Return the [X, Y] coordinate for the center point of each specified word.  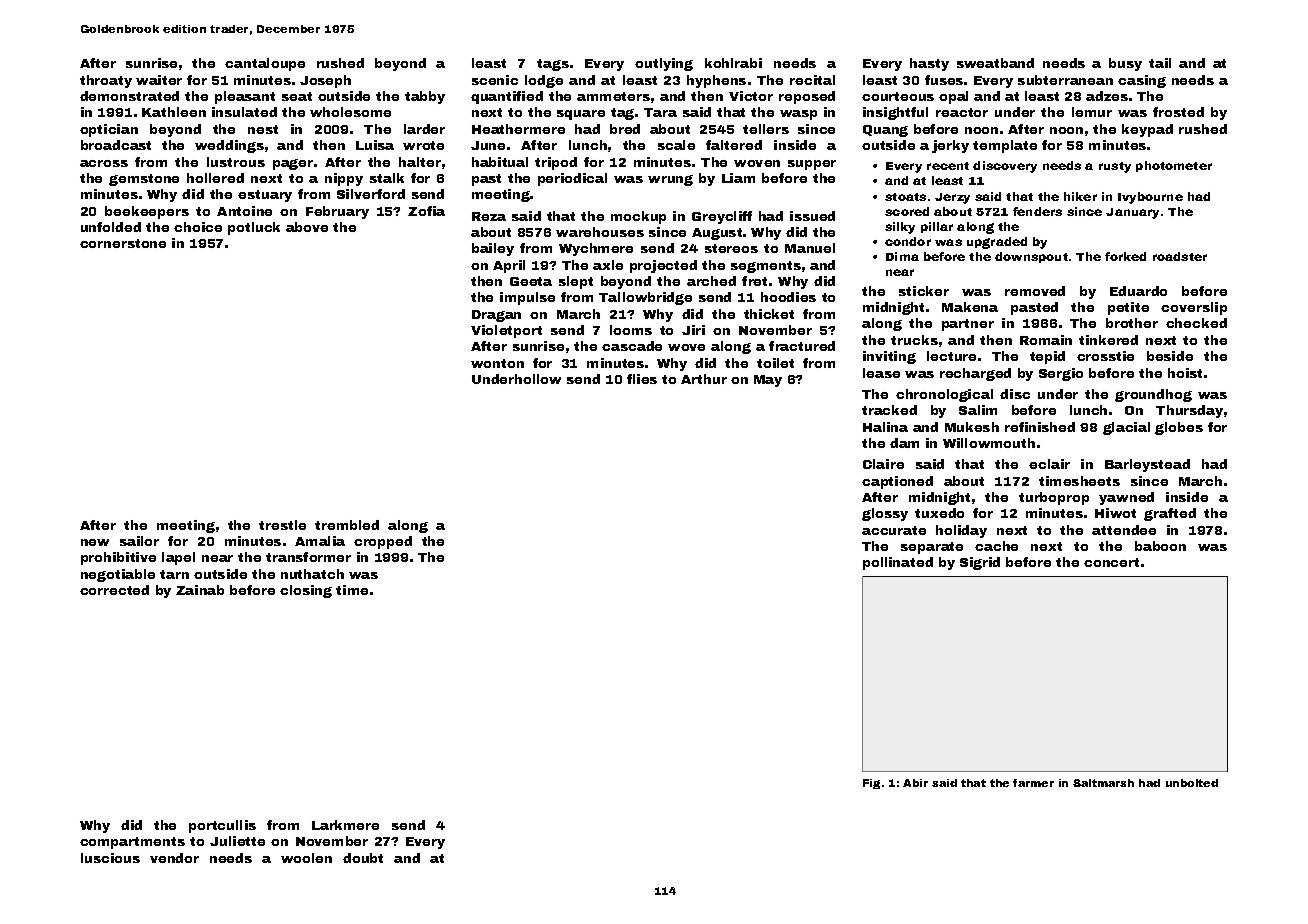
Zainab [200, 590]
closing [306, 591]
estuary [265, 196]
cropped [383, 542]
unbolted [1192, 783]
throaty [106, 81]
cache [996, 546]
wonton [497, 363]
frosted [1178, 112]
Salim [978, 410]
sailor [139, 541]
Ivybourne [1150, 198]
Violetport [506, 331]
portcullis [222, 826]
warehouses [600, 232]
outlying [664, 64]
